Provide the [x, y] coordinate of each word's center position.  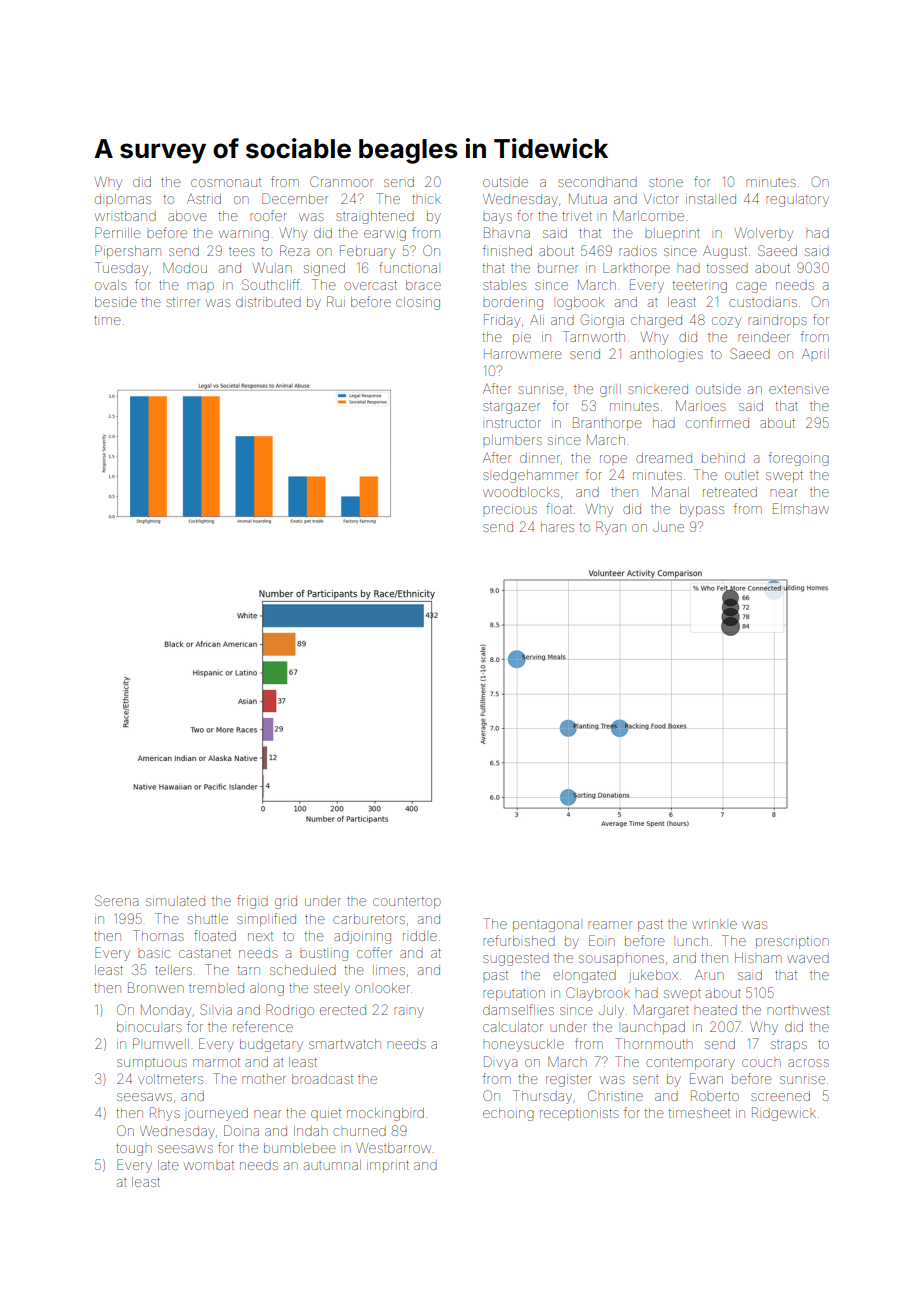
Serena [116, 900]
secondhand [597, 182]
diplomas [123, 199]
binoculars [149, 1027]
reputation [514, 995]
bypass [702, 510]
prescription [792, 943]
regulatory [797, 201]
